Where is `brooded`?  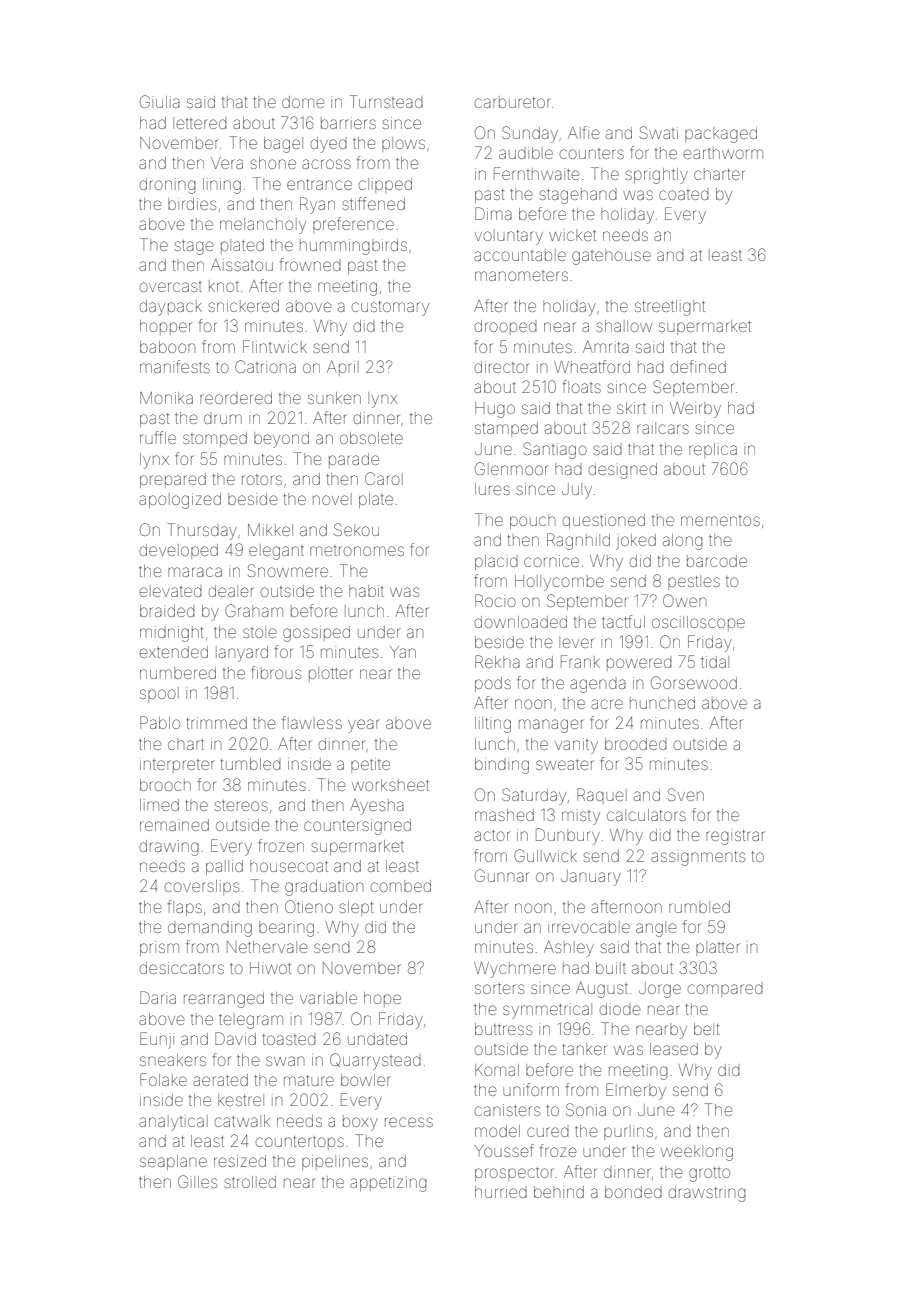
brooded is located at coordinates (636, 744).
